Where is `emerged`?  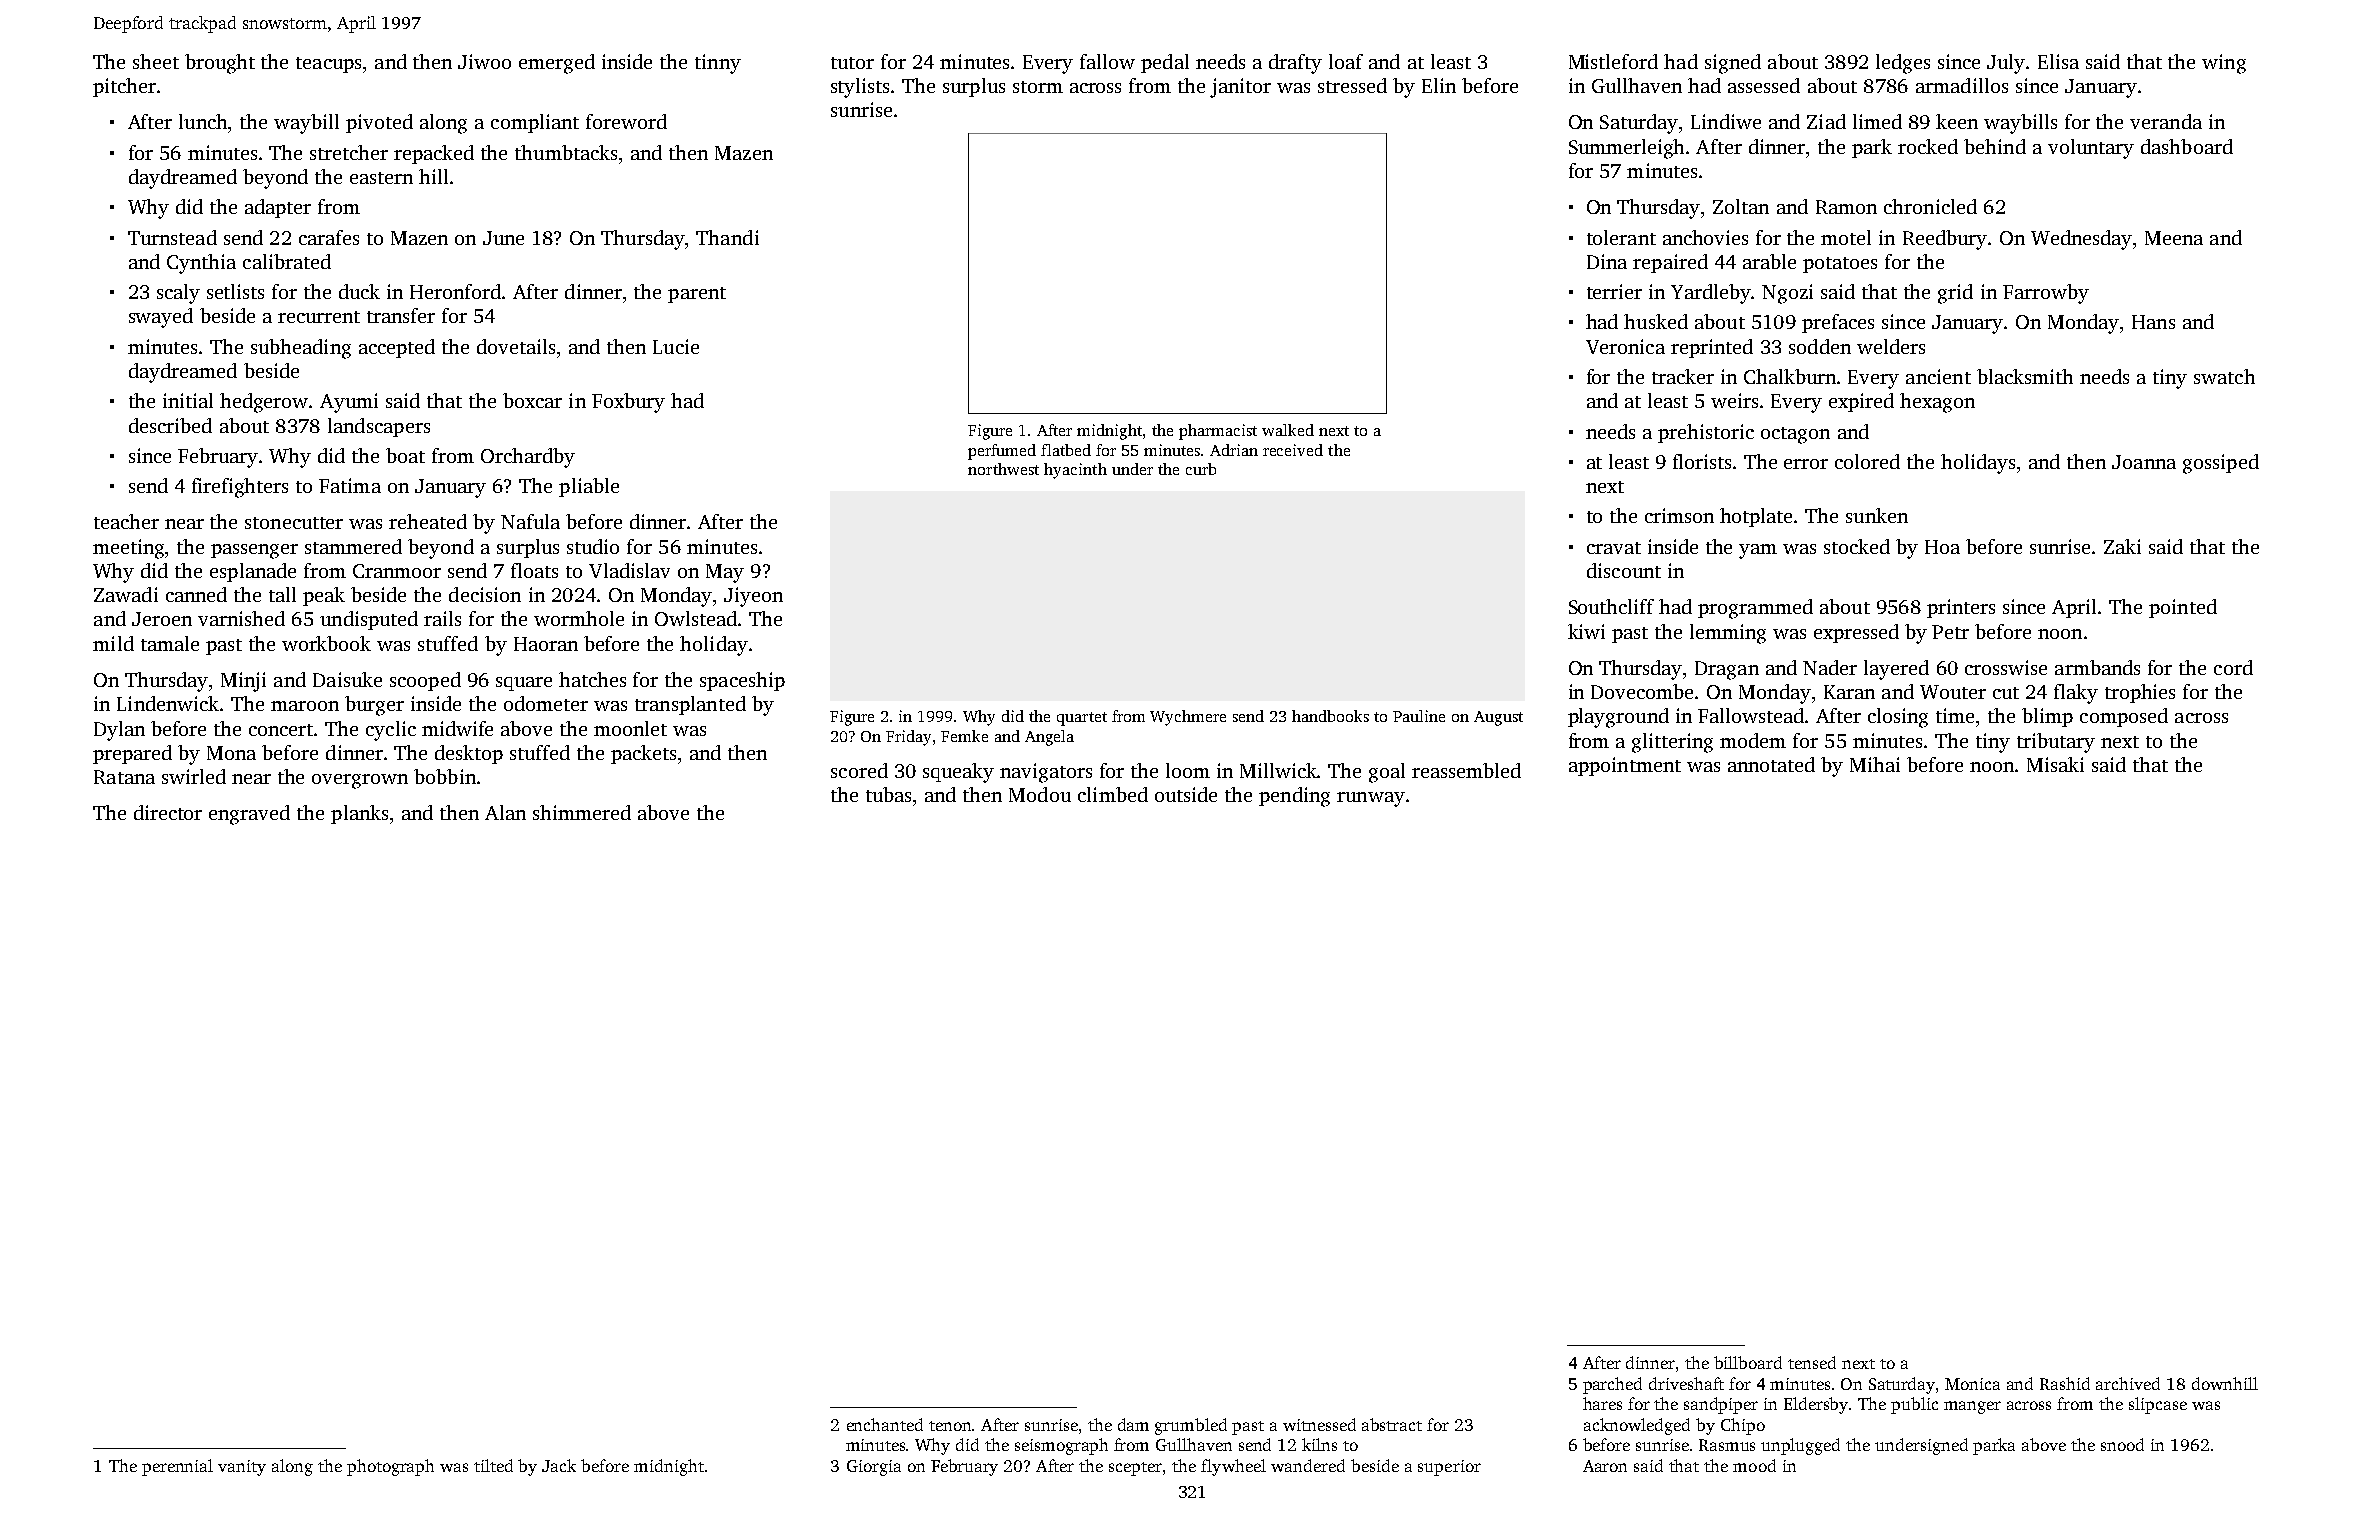 emerged is located at coordinates (557, 64).
